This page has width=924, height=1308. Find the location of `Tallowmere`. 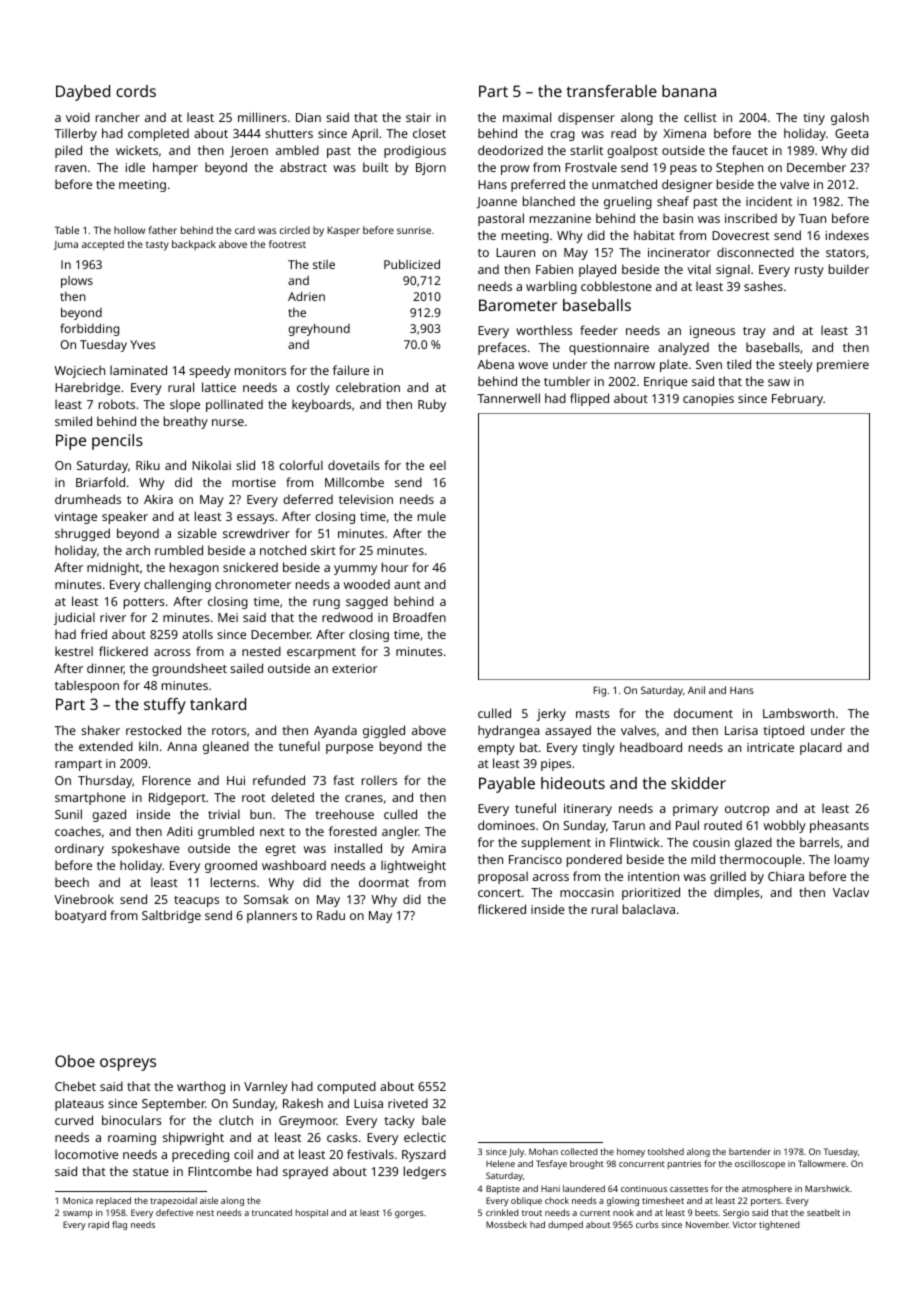

Tallowmere is located at coordinates (822, 1163).
